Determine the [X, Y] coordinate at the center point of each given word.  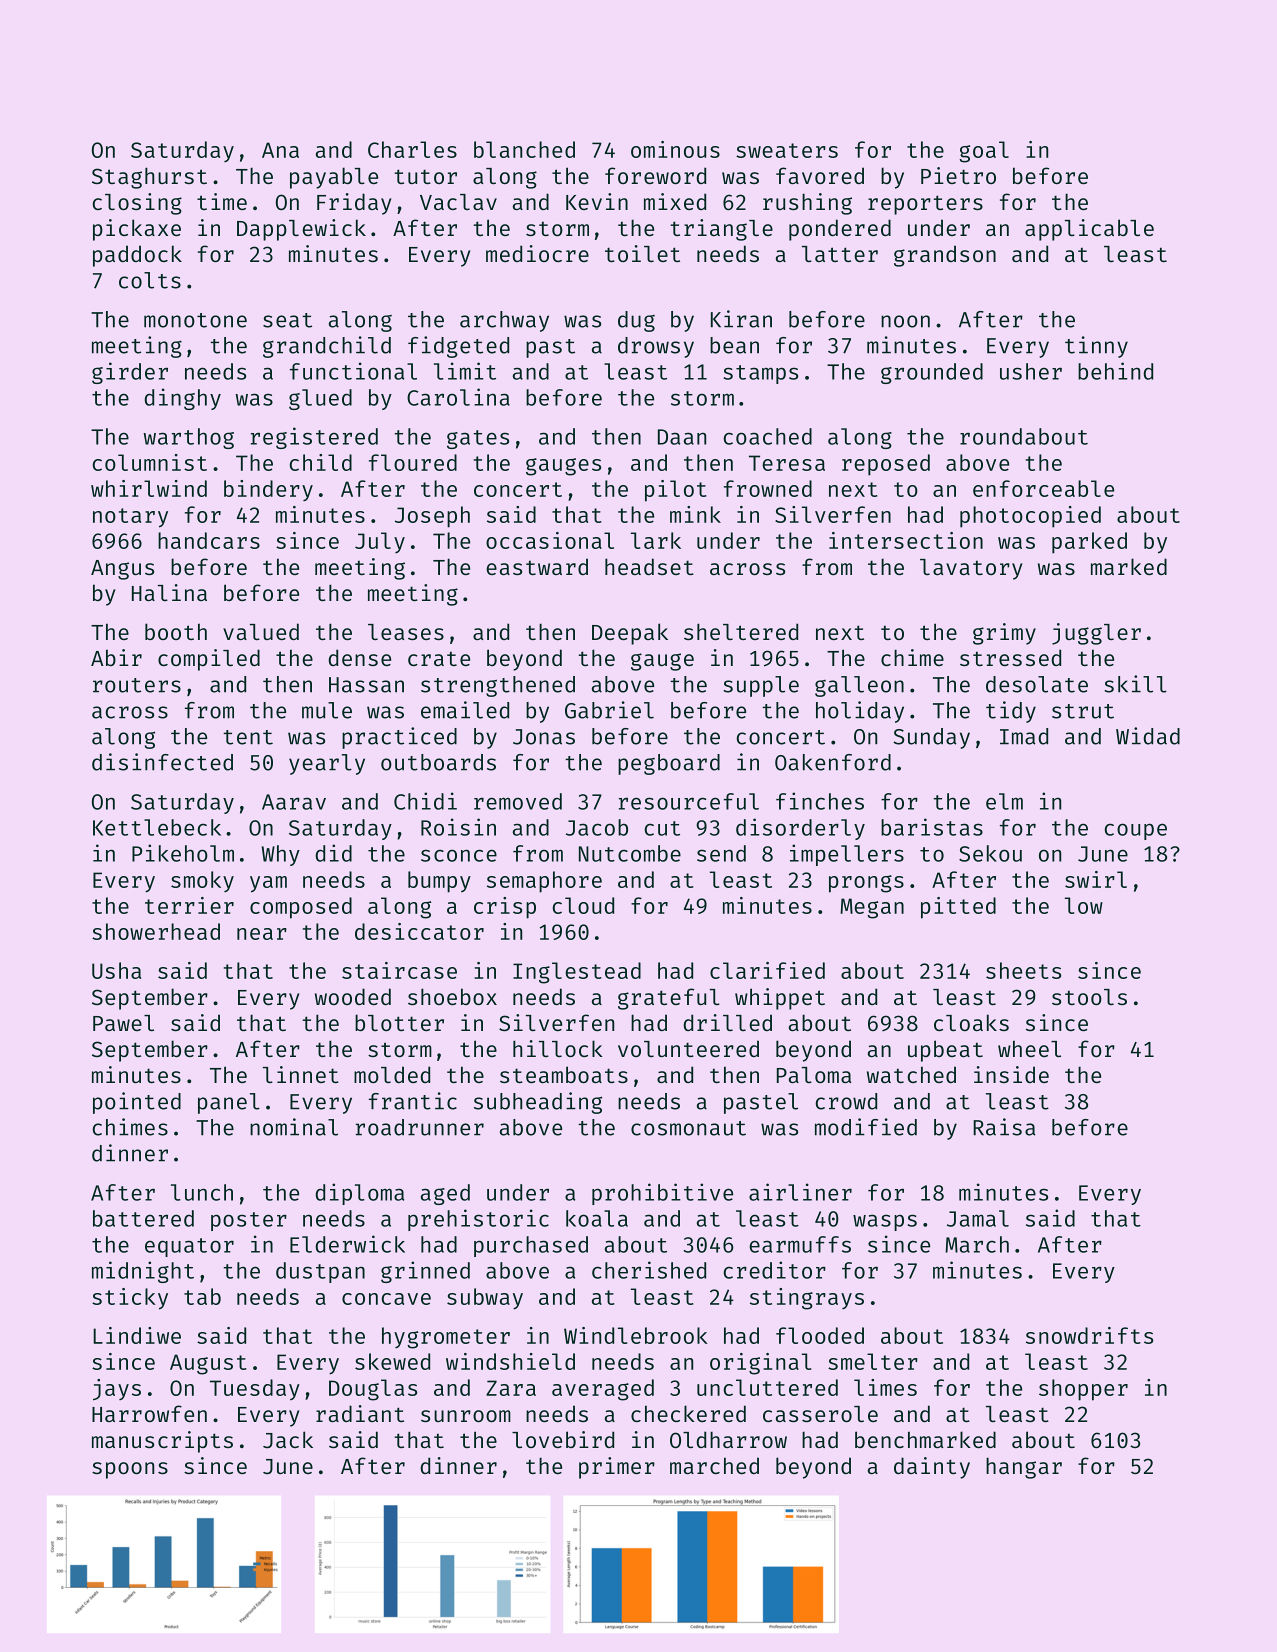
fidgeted [458, 347]
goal [984, 152]
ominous [675, 149]
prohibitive [662, 1194]
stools [1089, 997]
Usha [116, 970]
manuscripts [162, 1442]
